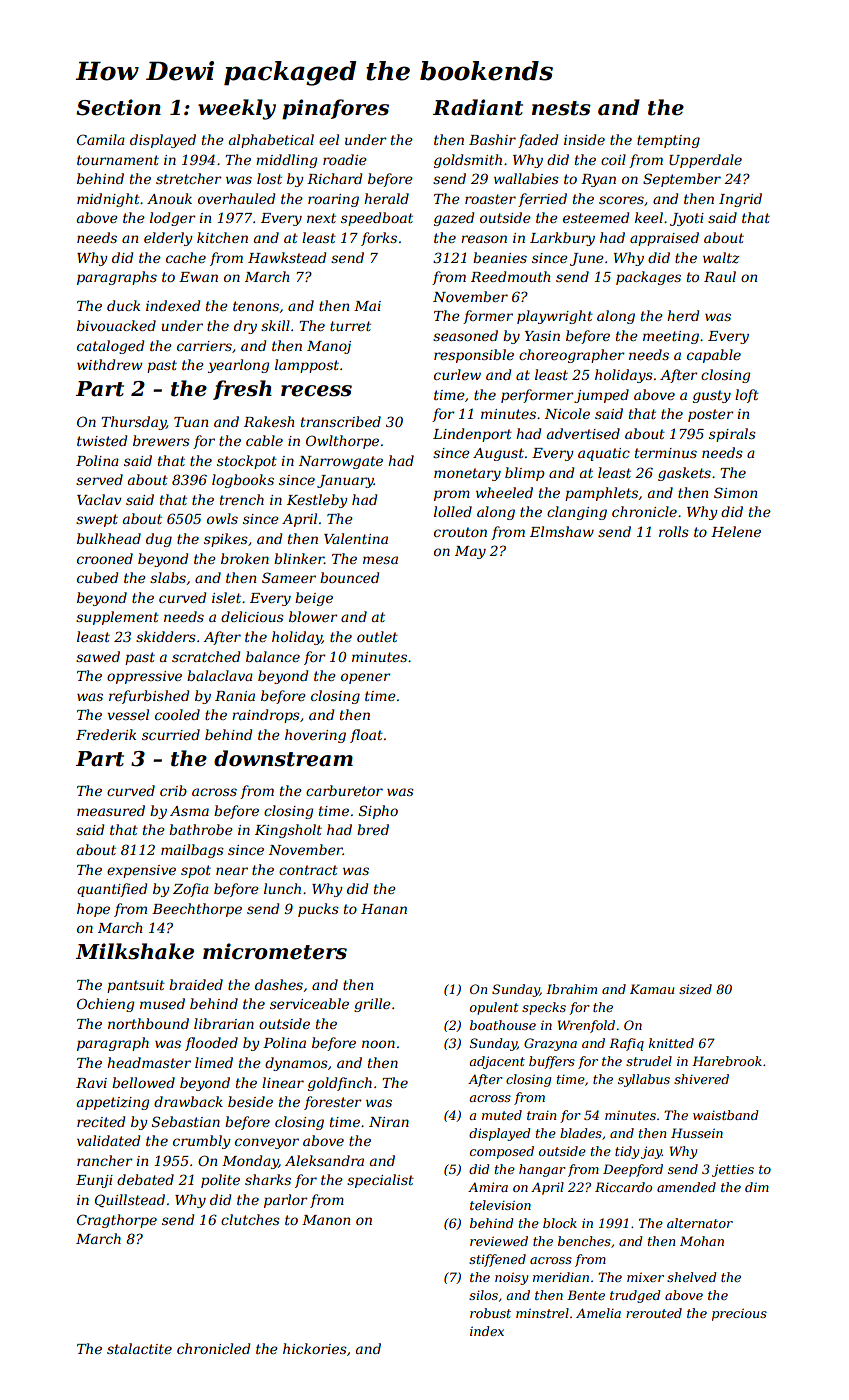 The image size is (849, 1400). I want to click on reviewed, so click(499, 1241).
